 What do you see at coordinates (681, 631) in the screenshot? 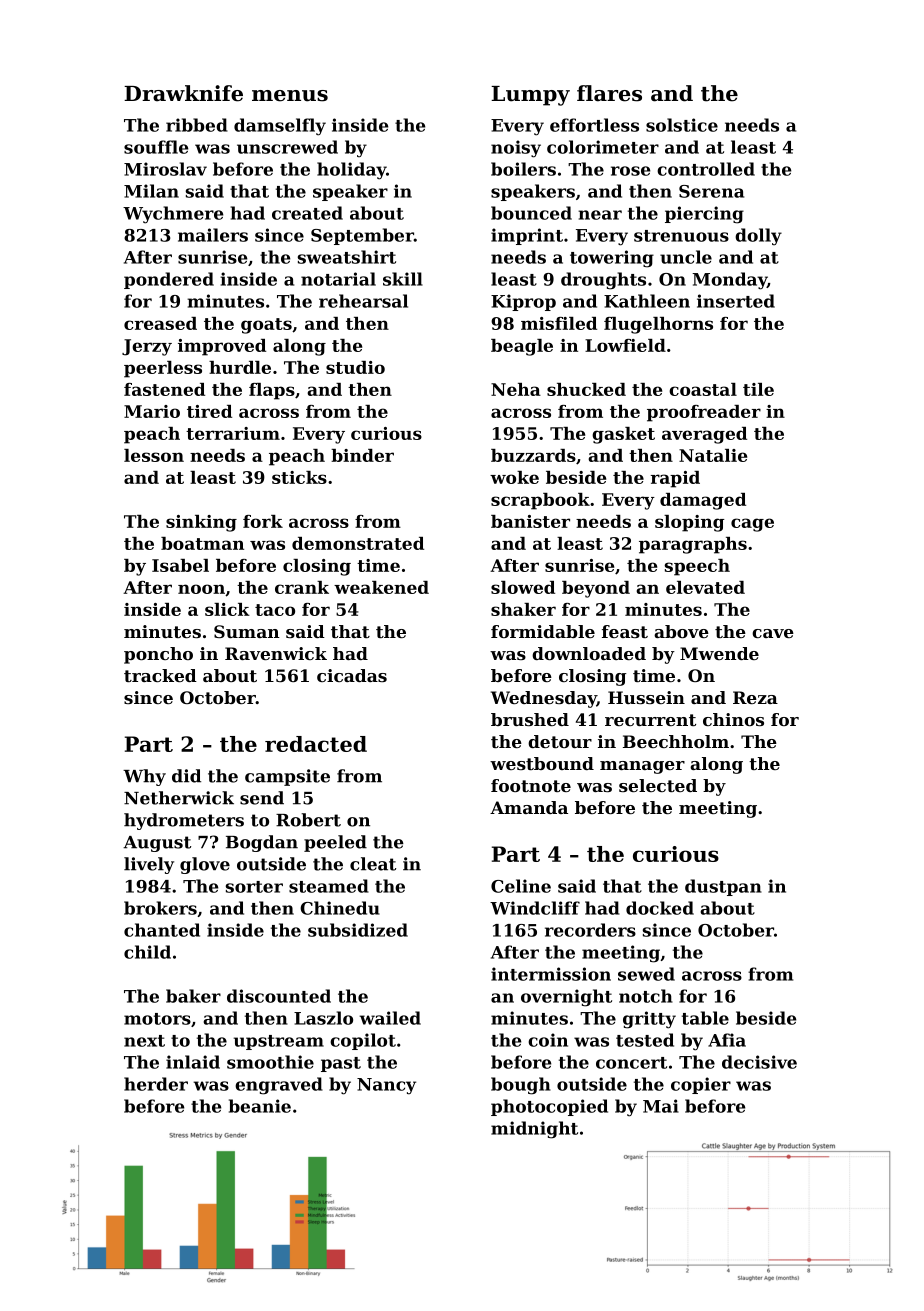
I see `above` at bounding box center [681, 631].
